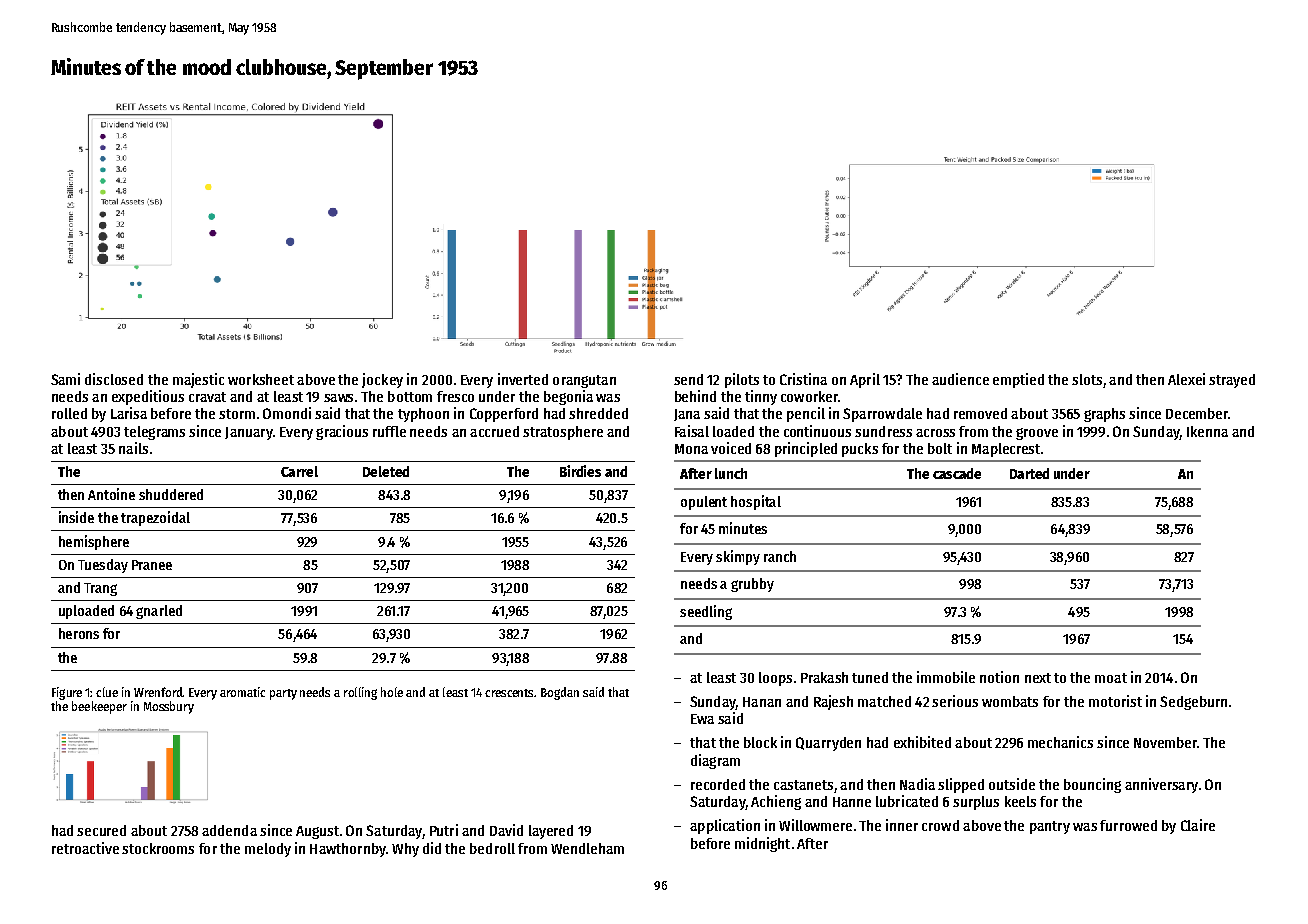 Image resolution: width=1308 pixels, height=924 pixels. What do you see at coordinates (261, 379) in the document?
I see `worksheet` at bounding box center [261, 379].
